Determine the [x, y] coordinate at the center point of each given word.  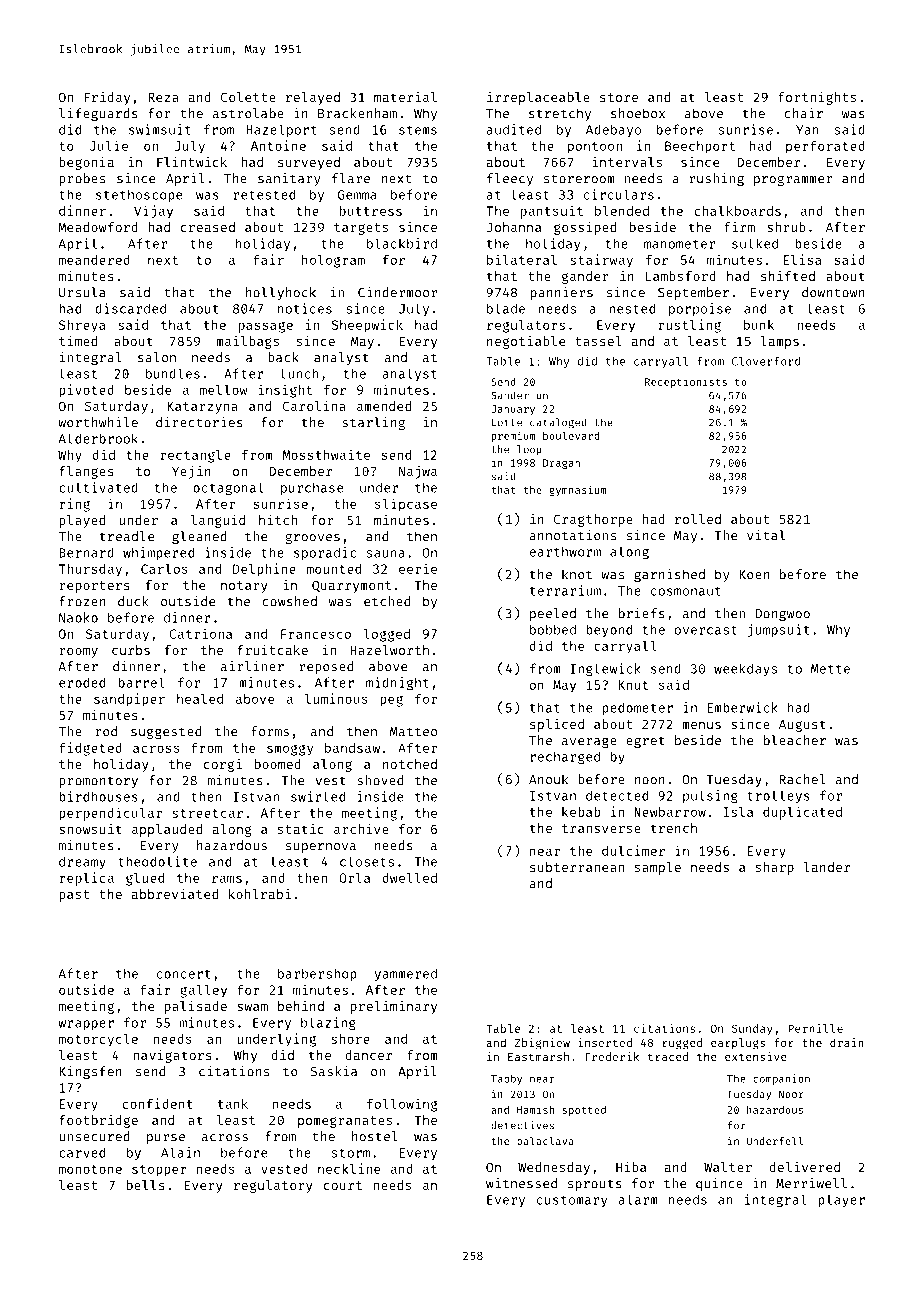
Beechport [700, 147]
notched [410, 764]
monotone [90, 1169]
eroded [82, 682]
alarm [638, 1199]
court [343, 1185]
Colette [248, 97]
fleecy [510, 179]
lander [826, 867]
